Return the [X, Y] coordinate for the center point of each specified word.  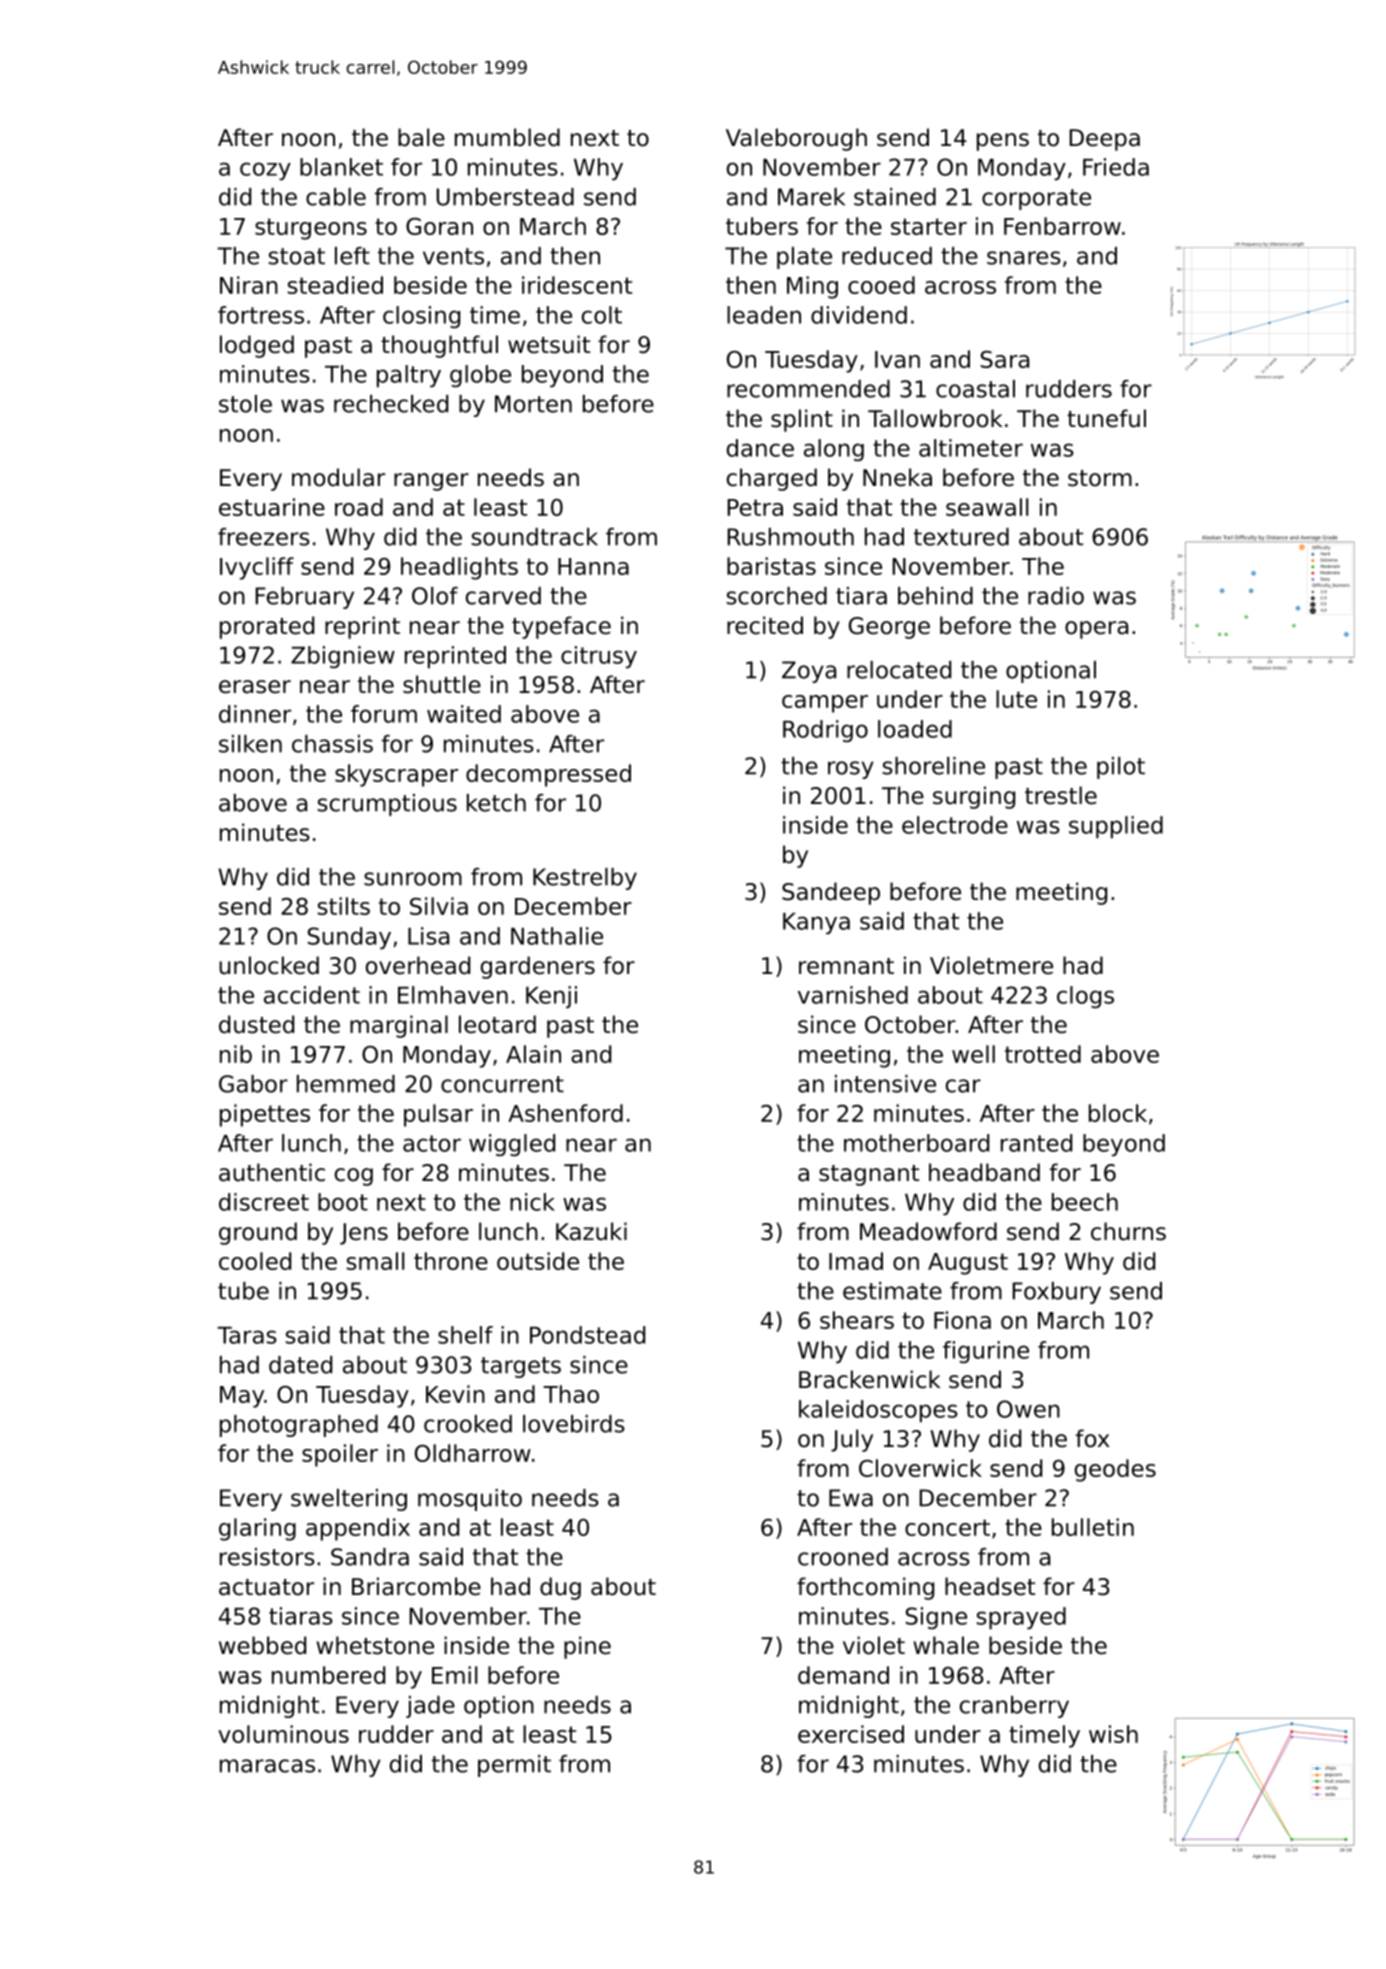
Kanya [816, 924]
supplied [1116, 827]
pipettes [265, 1115]
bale [421, 137]
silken [250, 744]
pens [1003, 142]
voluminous [283, 1734]
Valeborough [796, 139]
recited [765, 625]
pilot [1121, 768]
